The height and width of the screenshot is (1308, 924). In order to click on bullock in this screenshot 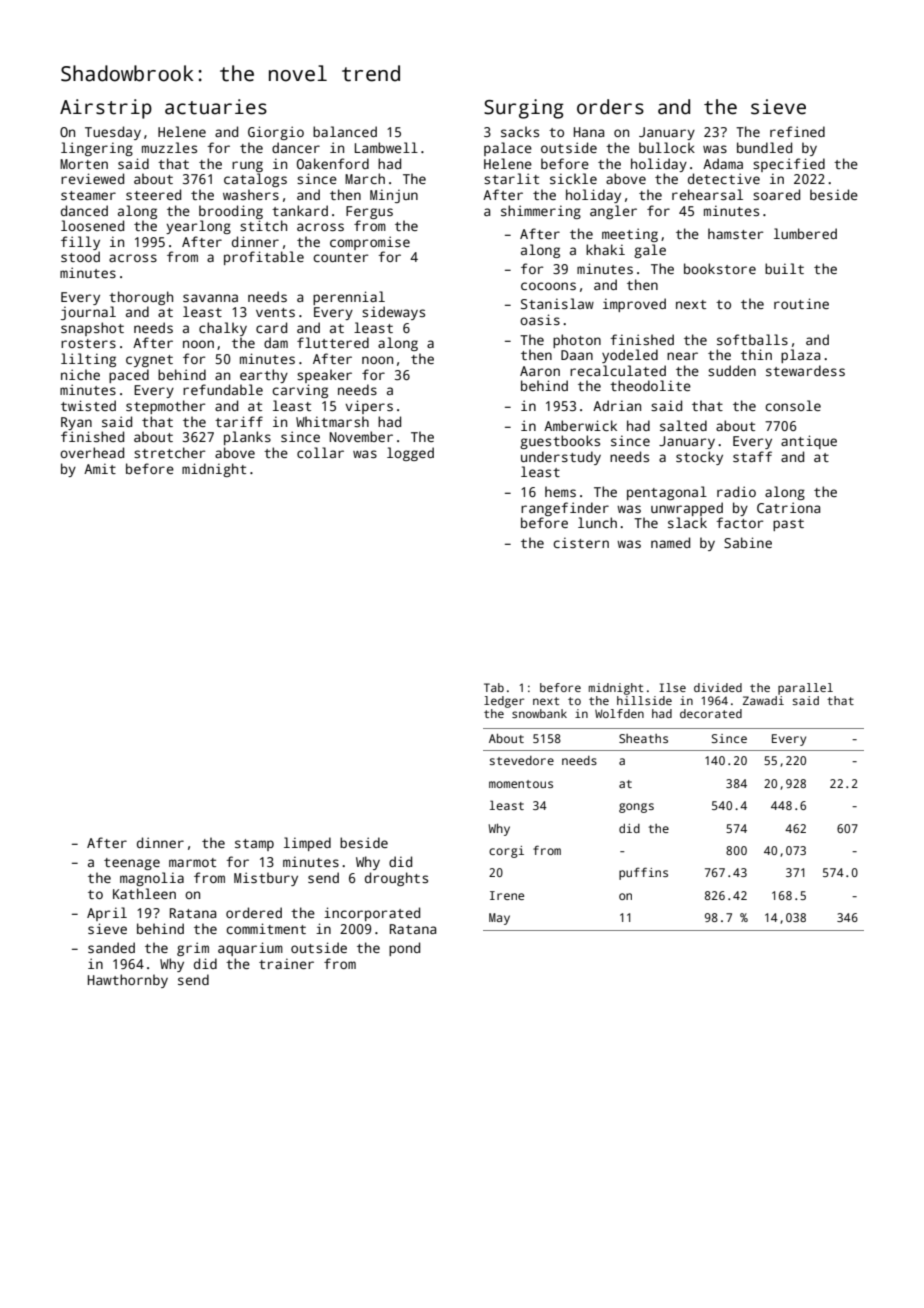, I will do `click(667, 147)`.
